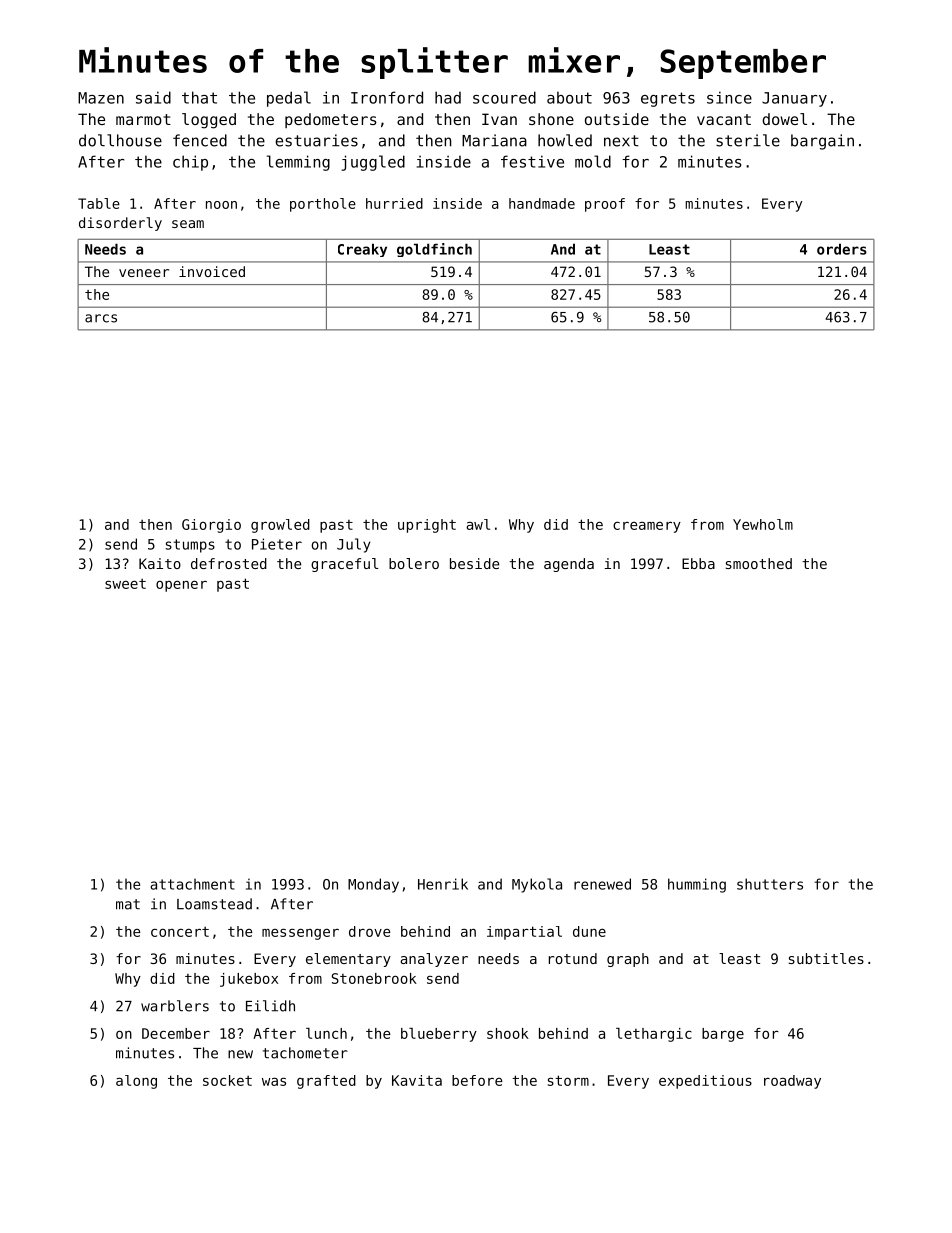  I want to click on defrosted, so click(229, 563).
